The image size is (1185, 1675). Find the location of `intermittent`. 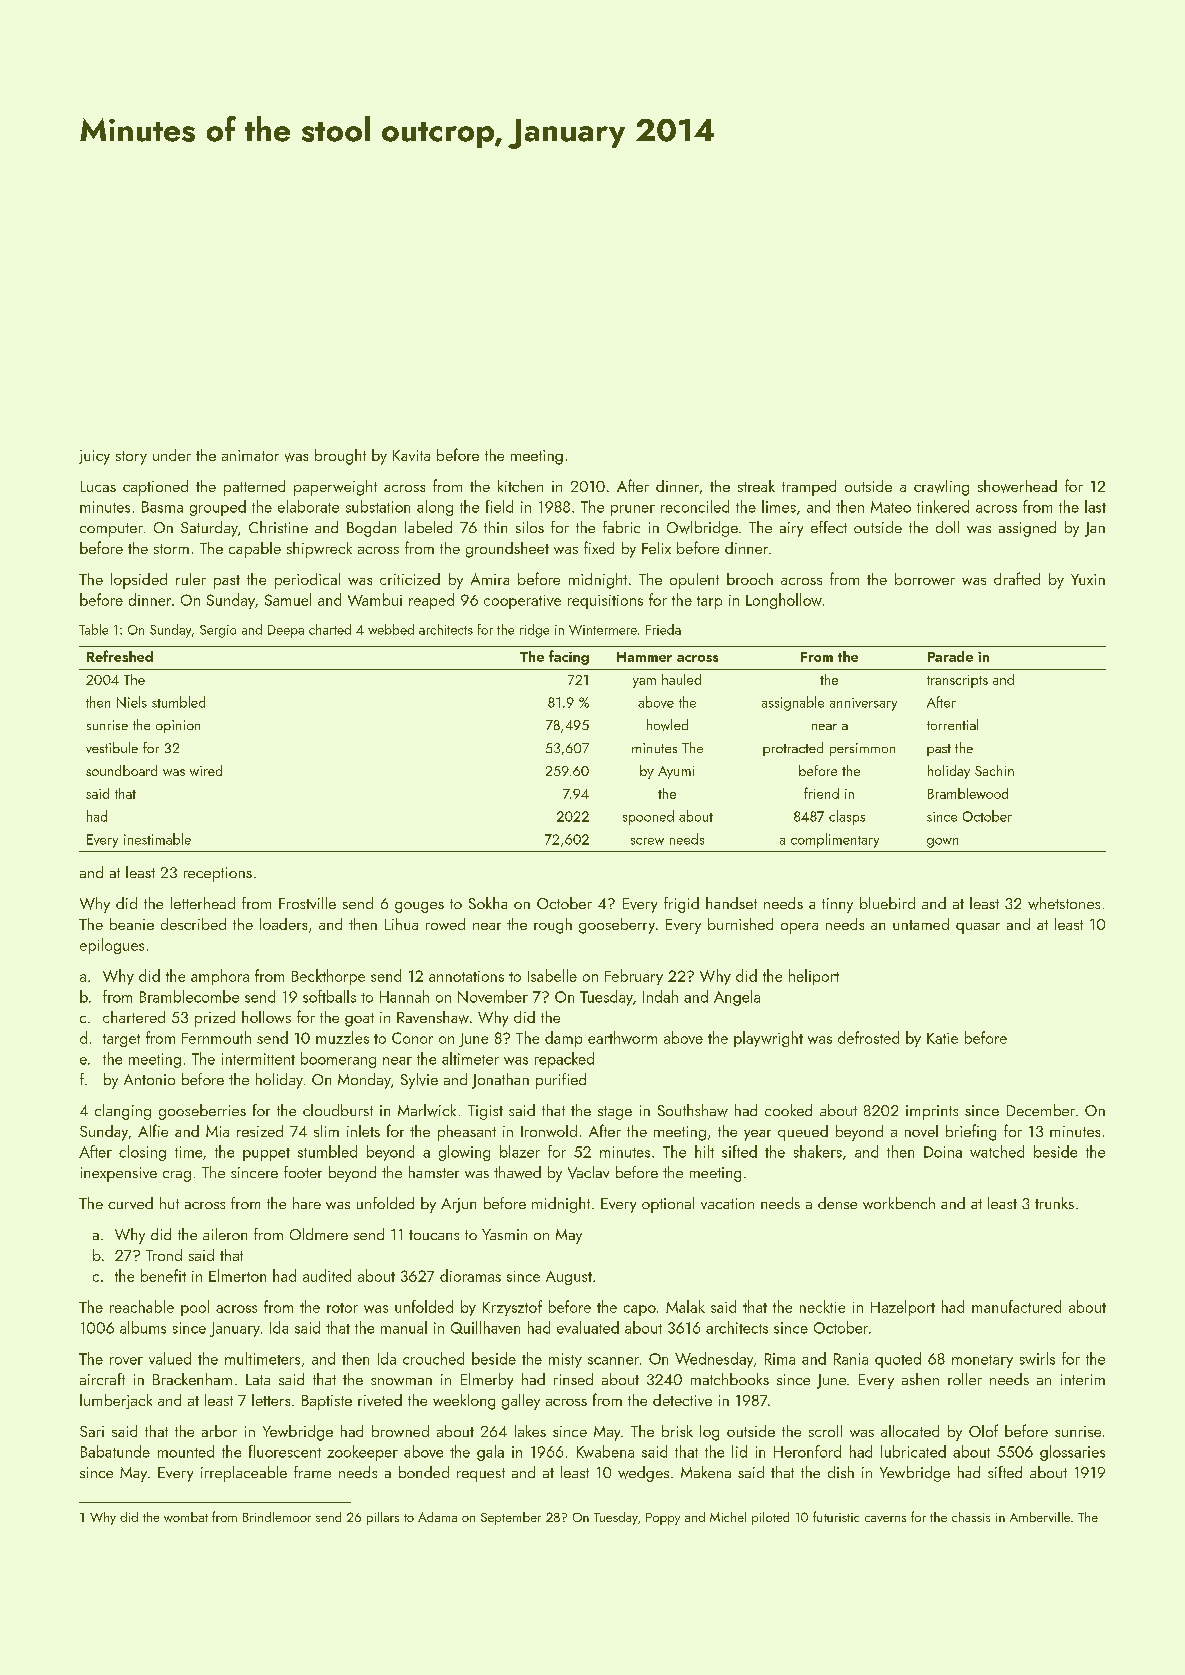

intermittent is located at coordinates (258, 1059).
